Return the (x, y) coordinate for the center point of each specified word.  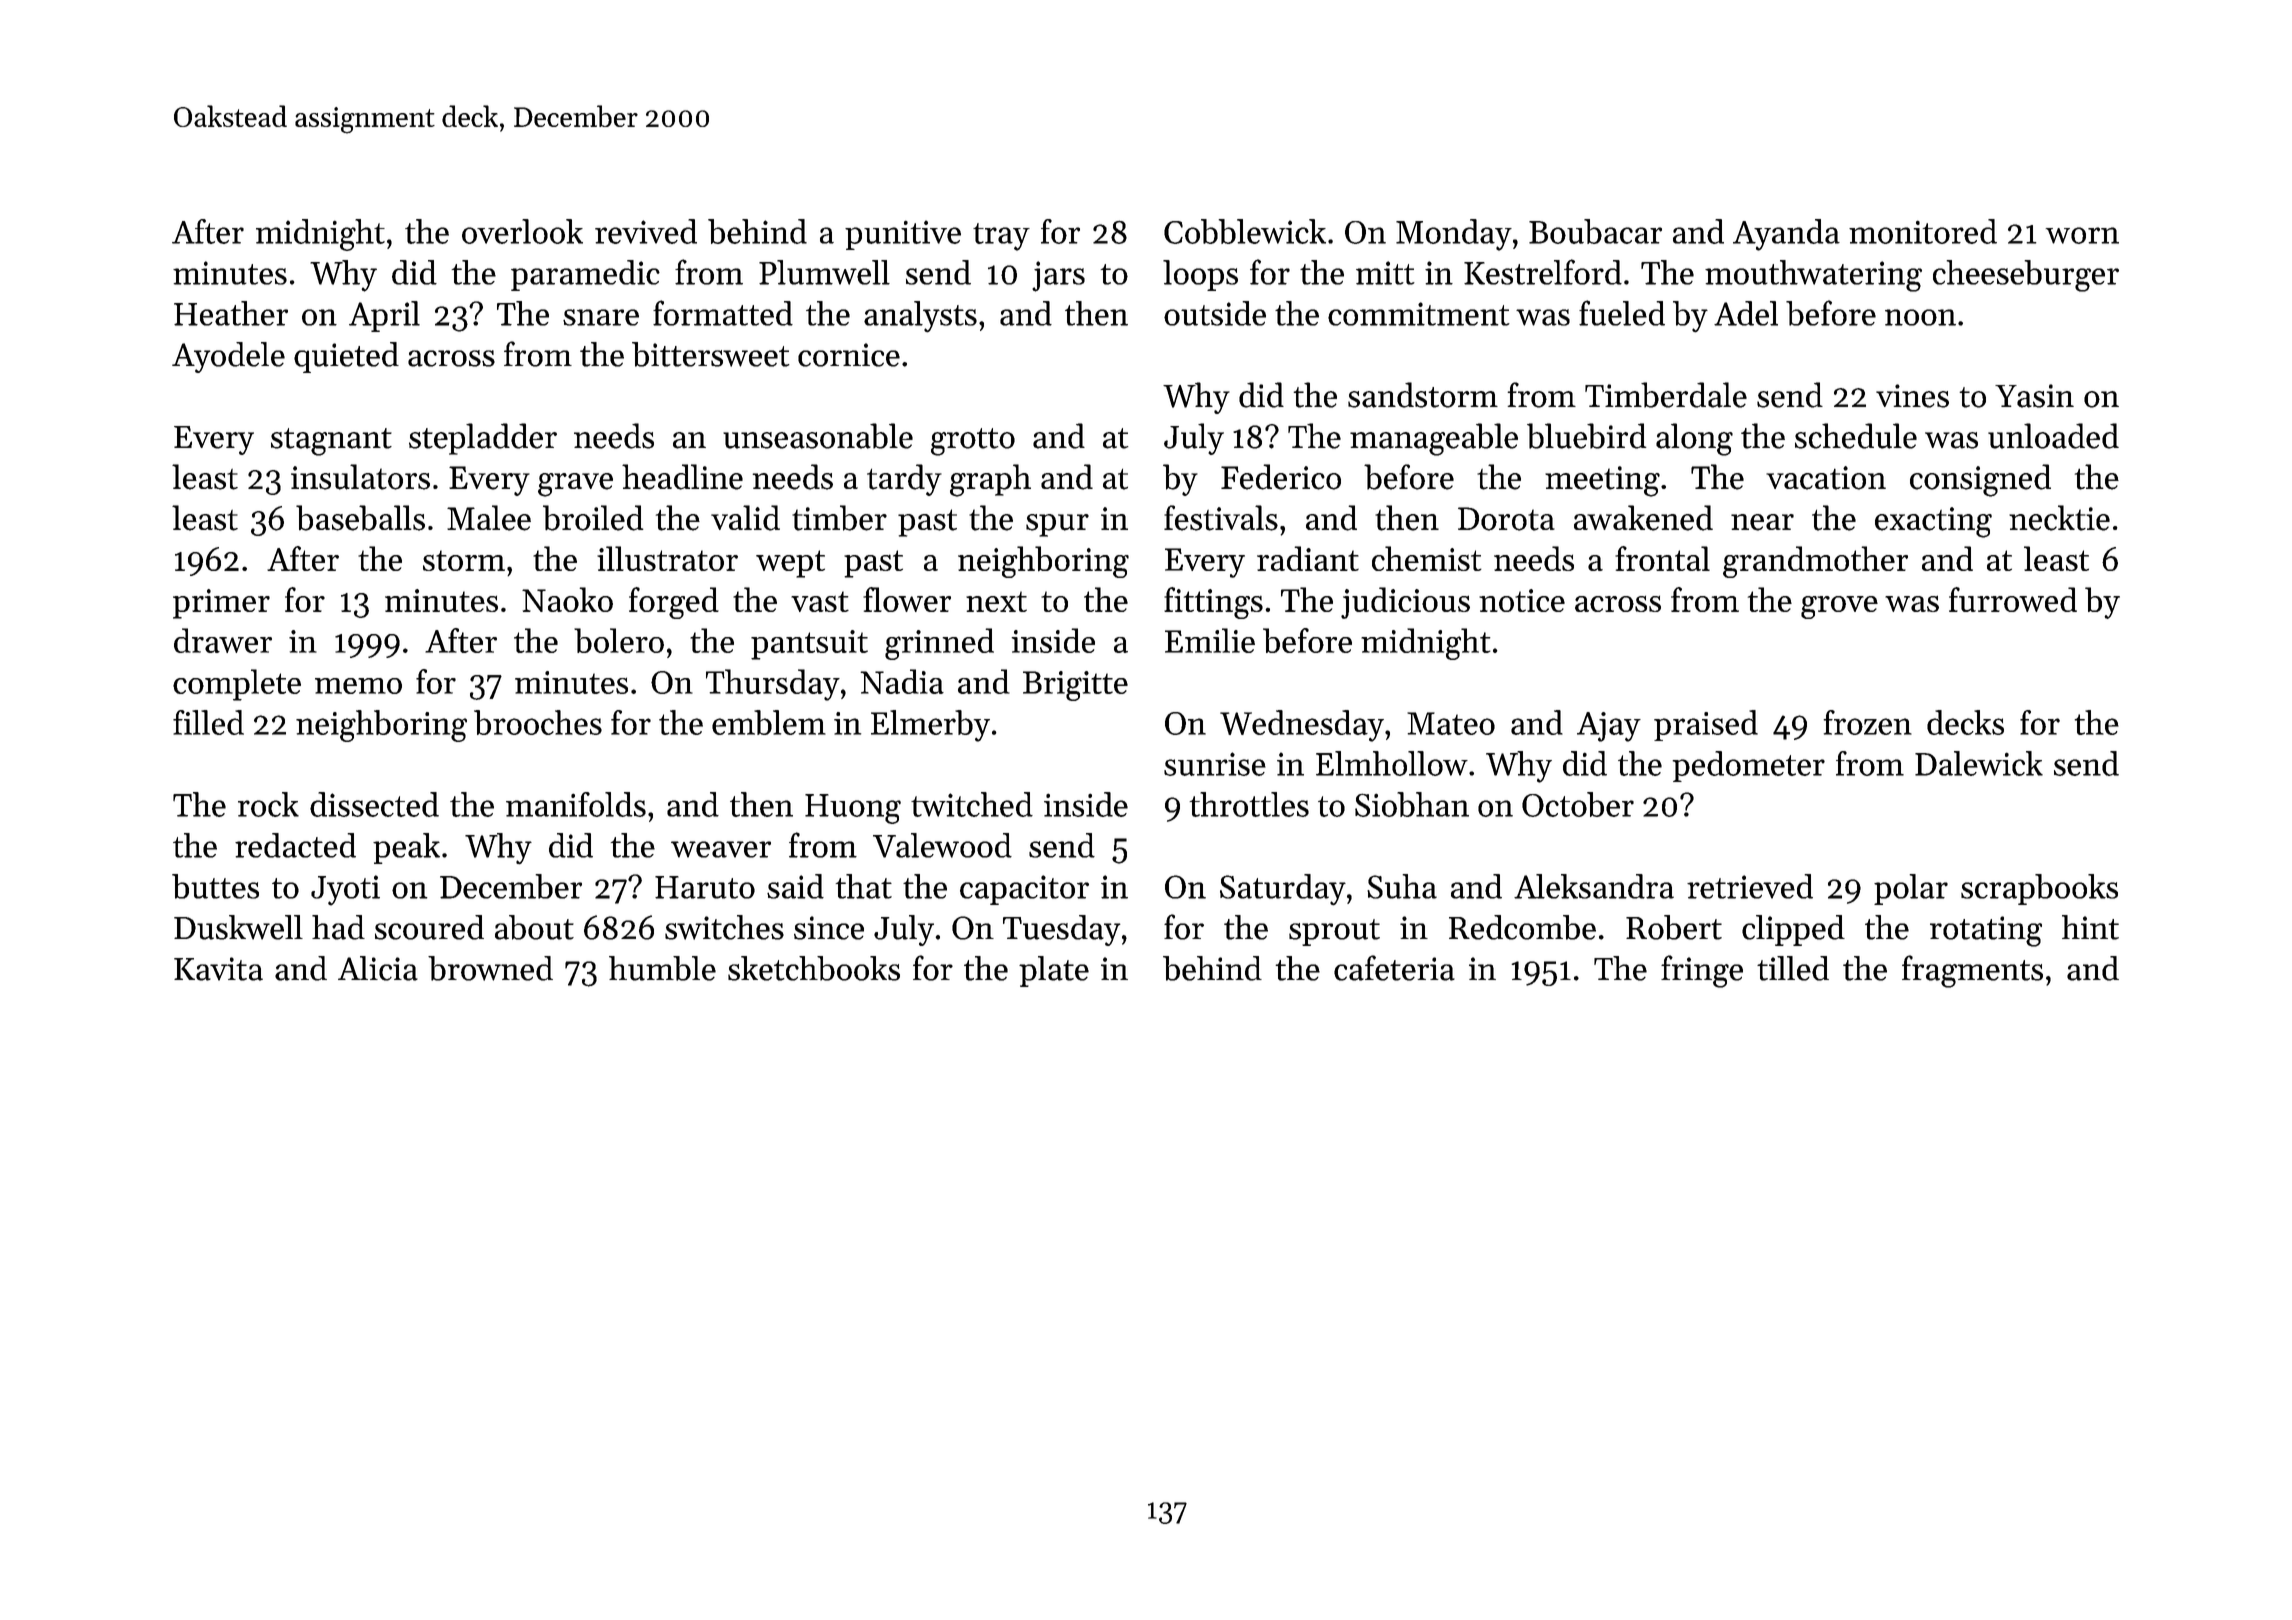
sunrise (1215, 764)
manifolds (576, 804)
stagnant (331, 442)
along (1694, 439)
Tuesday (1062, 930)
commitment (1419, 314)
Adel (1746, 313)
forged (674, 603)
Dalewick (1979, 763)
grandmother (1815, 562)
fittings (1213, 603)
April (384, 316)
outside (1215, 313)
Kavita (218, 969)
